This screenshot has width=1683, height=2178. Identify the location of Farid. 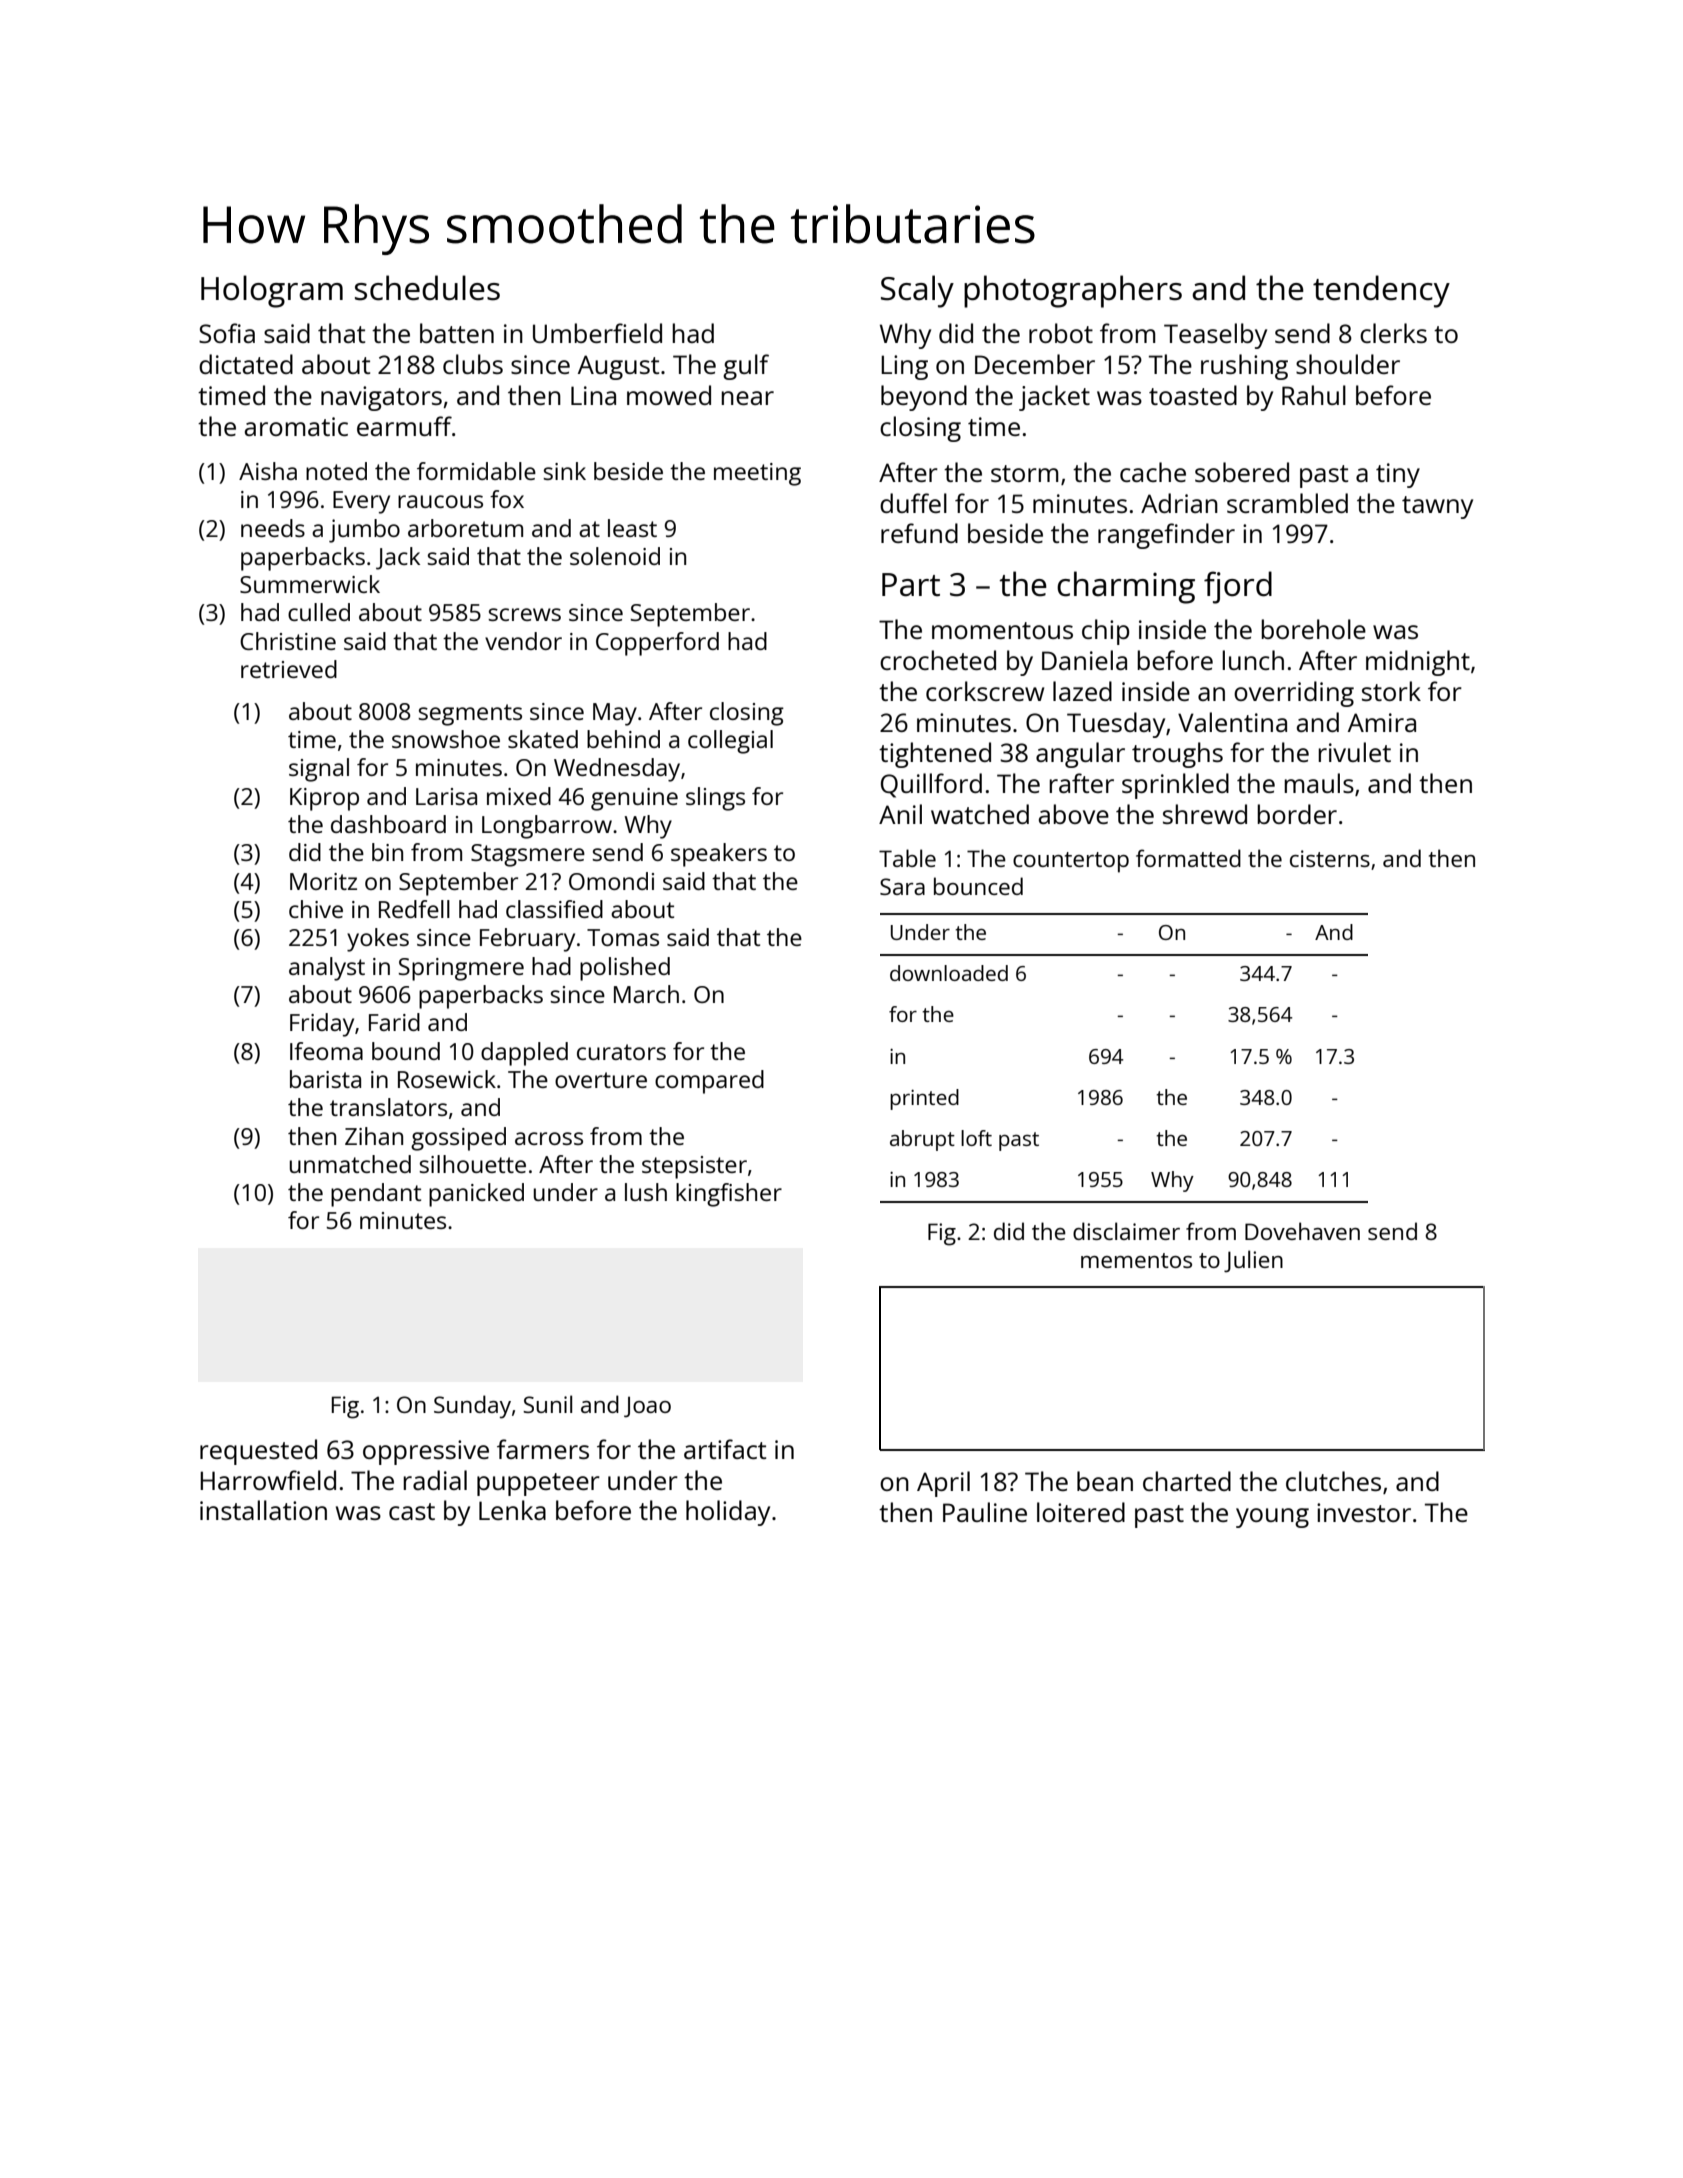
(394, 1022).
